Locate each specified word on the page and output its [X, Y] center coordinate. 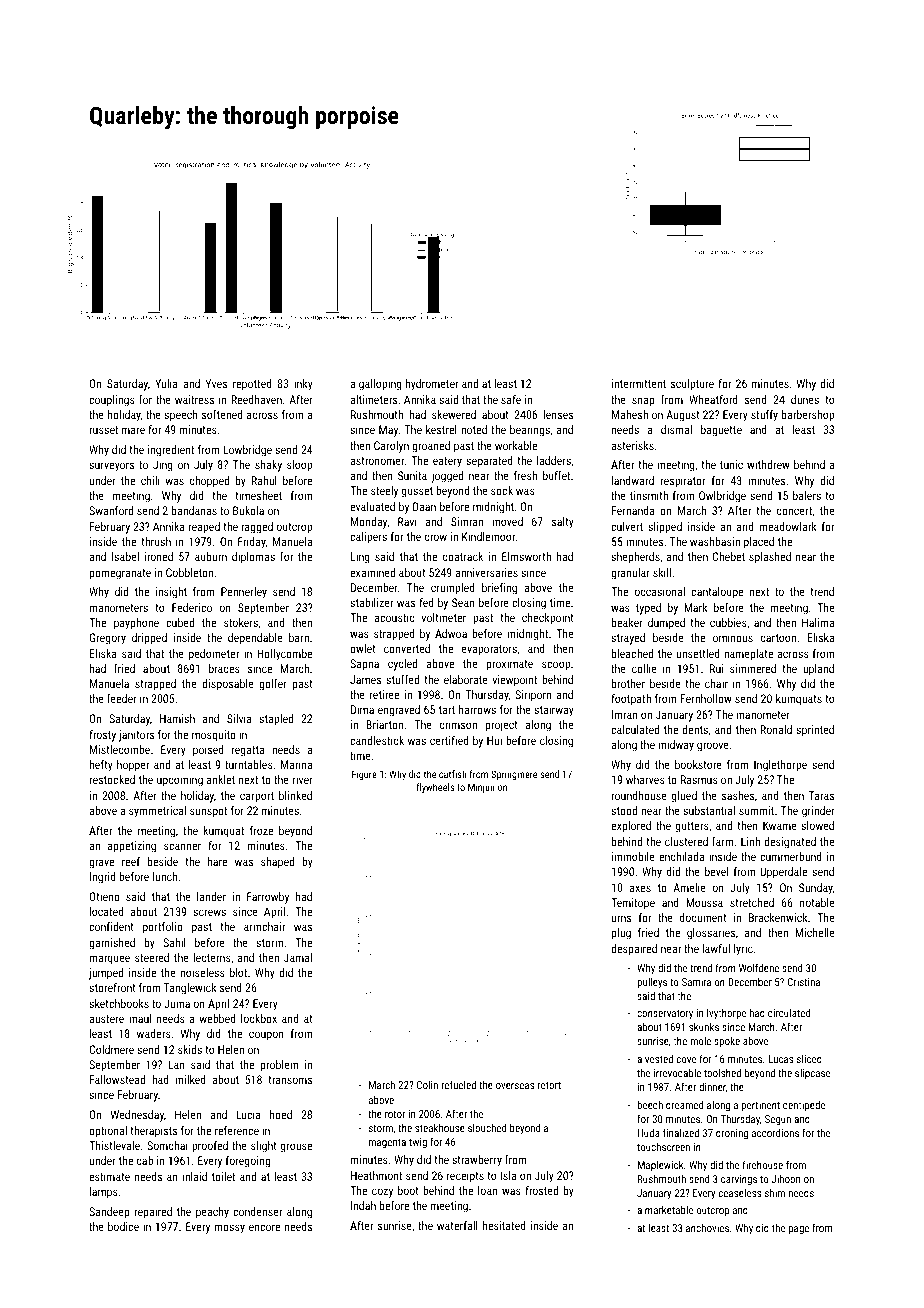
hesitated [504, 1225]
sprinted [815, 731]
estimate [109, 1176]
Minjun [481, 788]
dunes [805, 399]
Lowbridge [247, 451]
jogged [447, 477]
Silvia [239, 718]
